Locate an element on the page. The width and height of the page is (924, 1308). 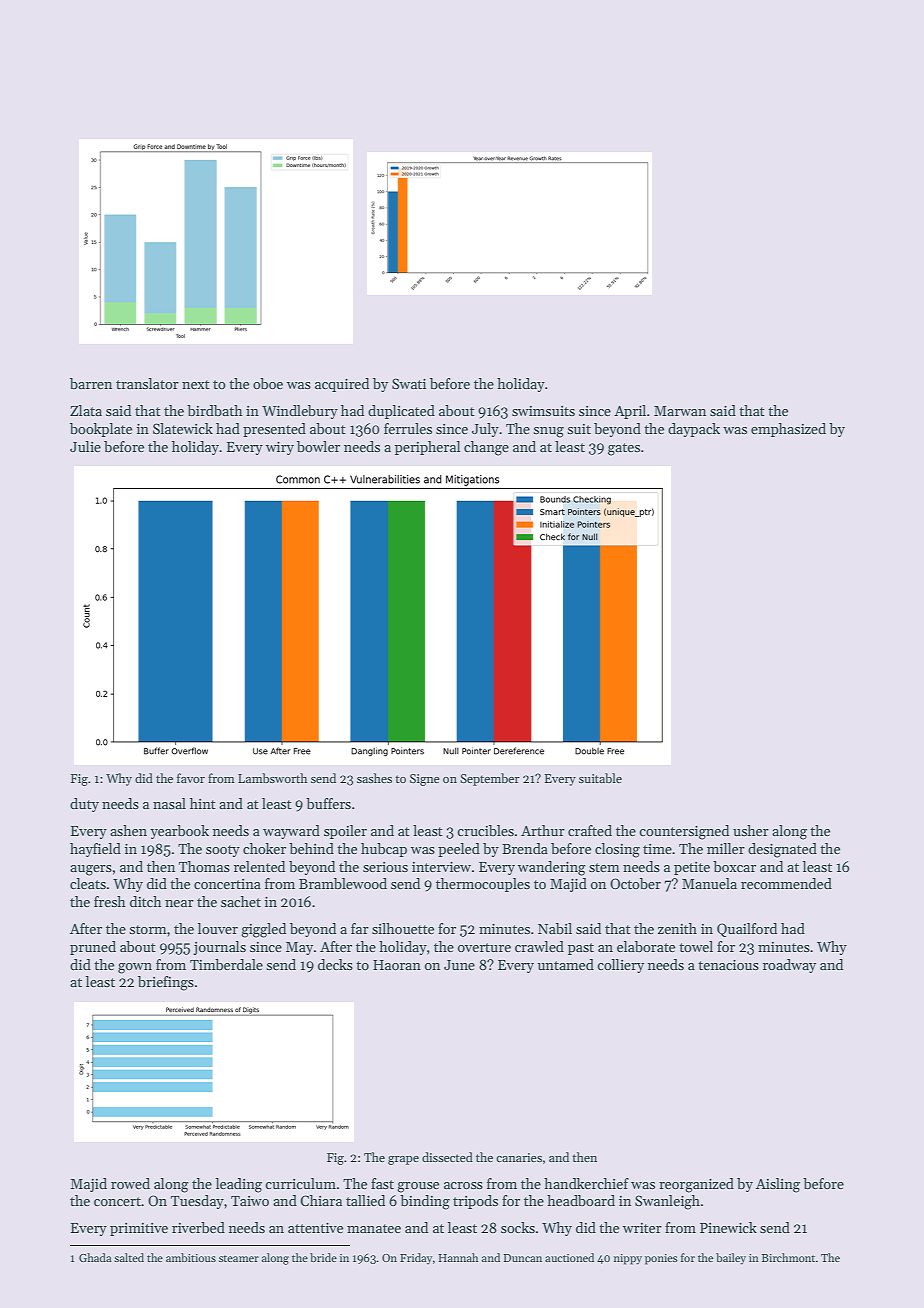
peripheral is located at coordinates (427, 448).
